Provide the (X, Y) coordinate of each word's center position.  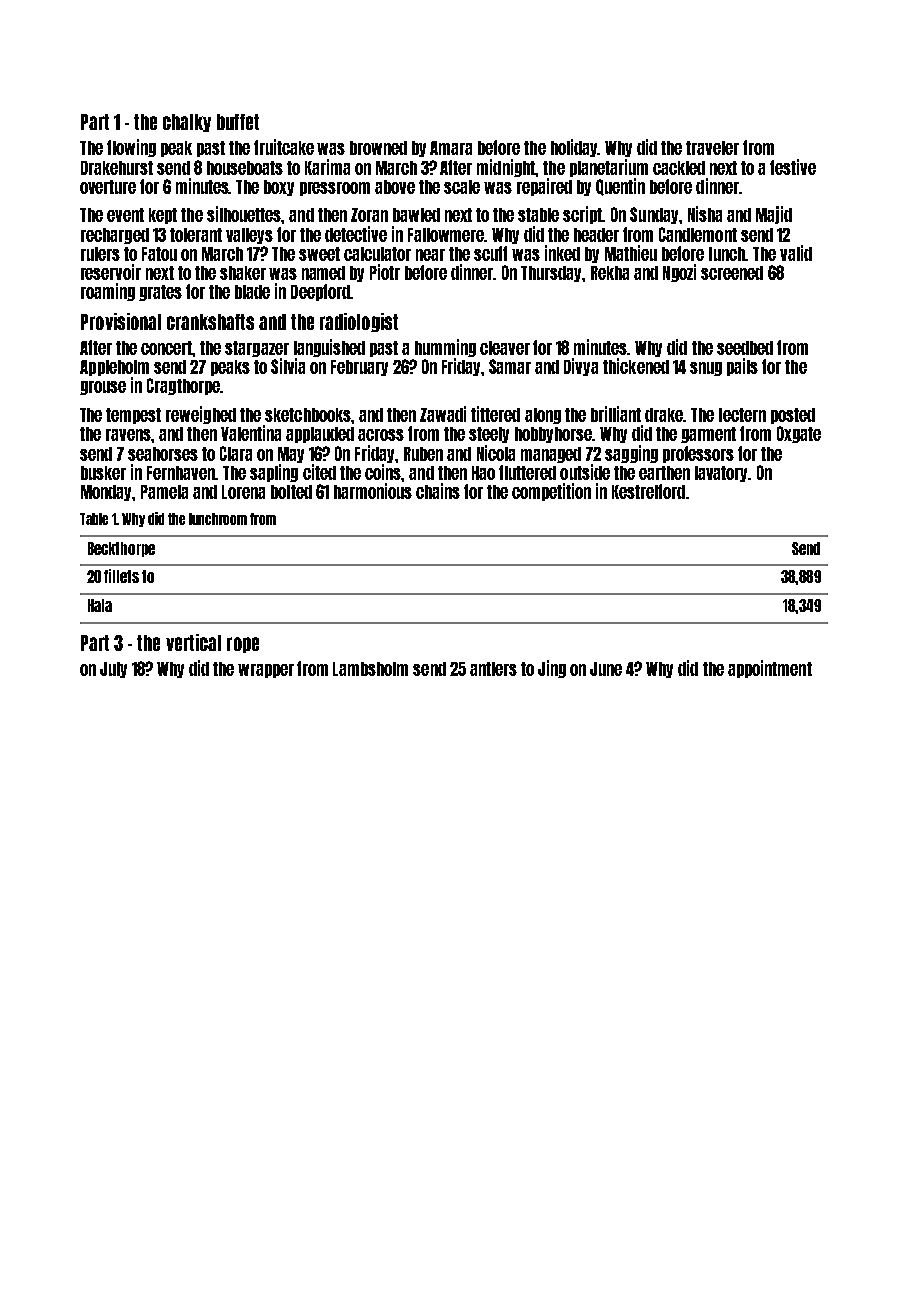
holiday (574, 148)
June (606, 669)
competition (551, 492)
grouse (103, 388)
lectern (742, 415)
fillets (121, 576)
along (543, 416)
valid (796, 253)
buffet (238, 122)
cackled (679, 168)
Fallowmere (446, 235)
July (113, 670)
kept (163, 216)
